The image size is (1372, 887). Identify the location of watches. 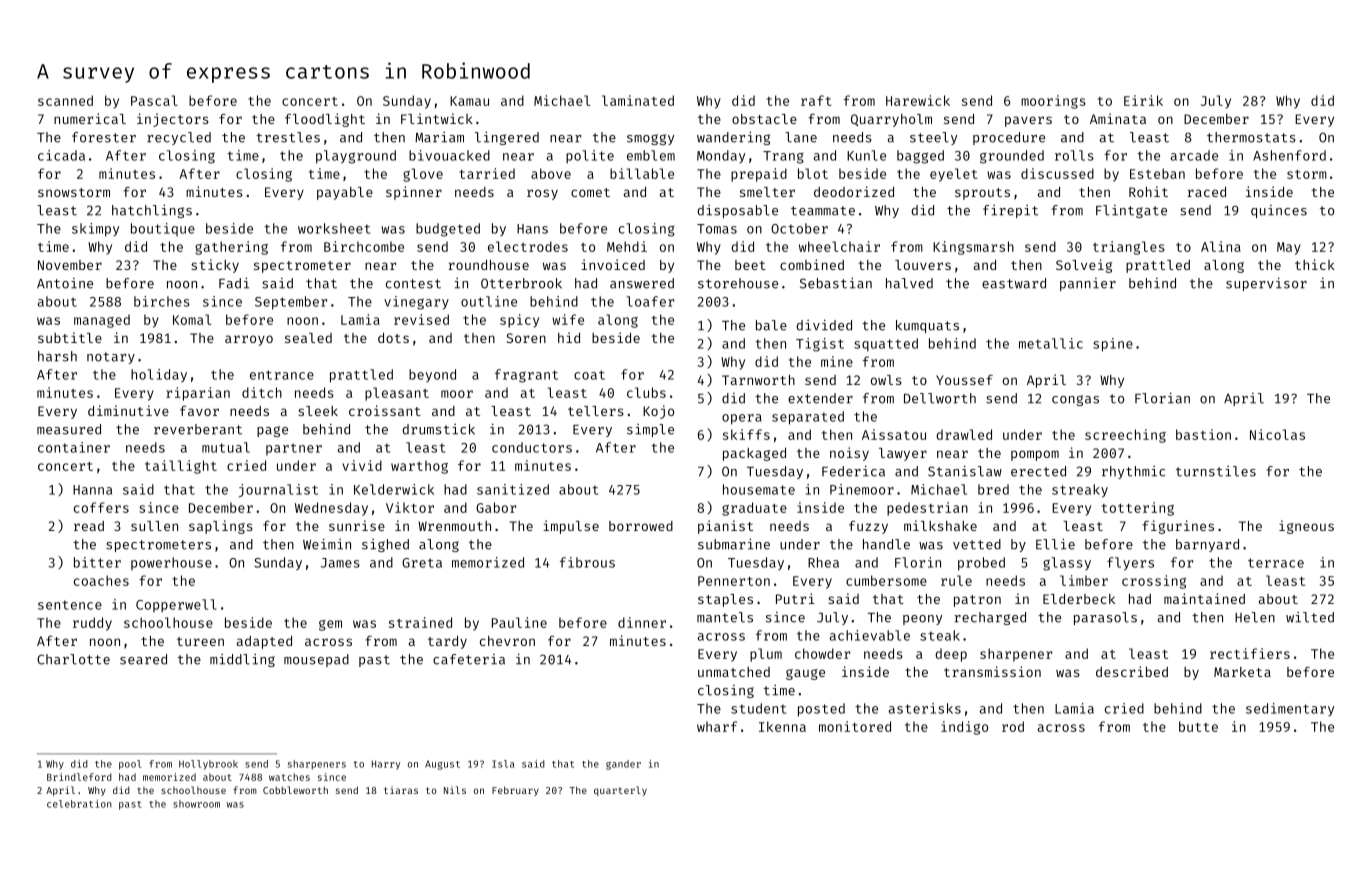
(289, 777).
